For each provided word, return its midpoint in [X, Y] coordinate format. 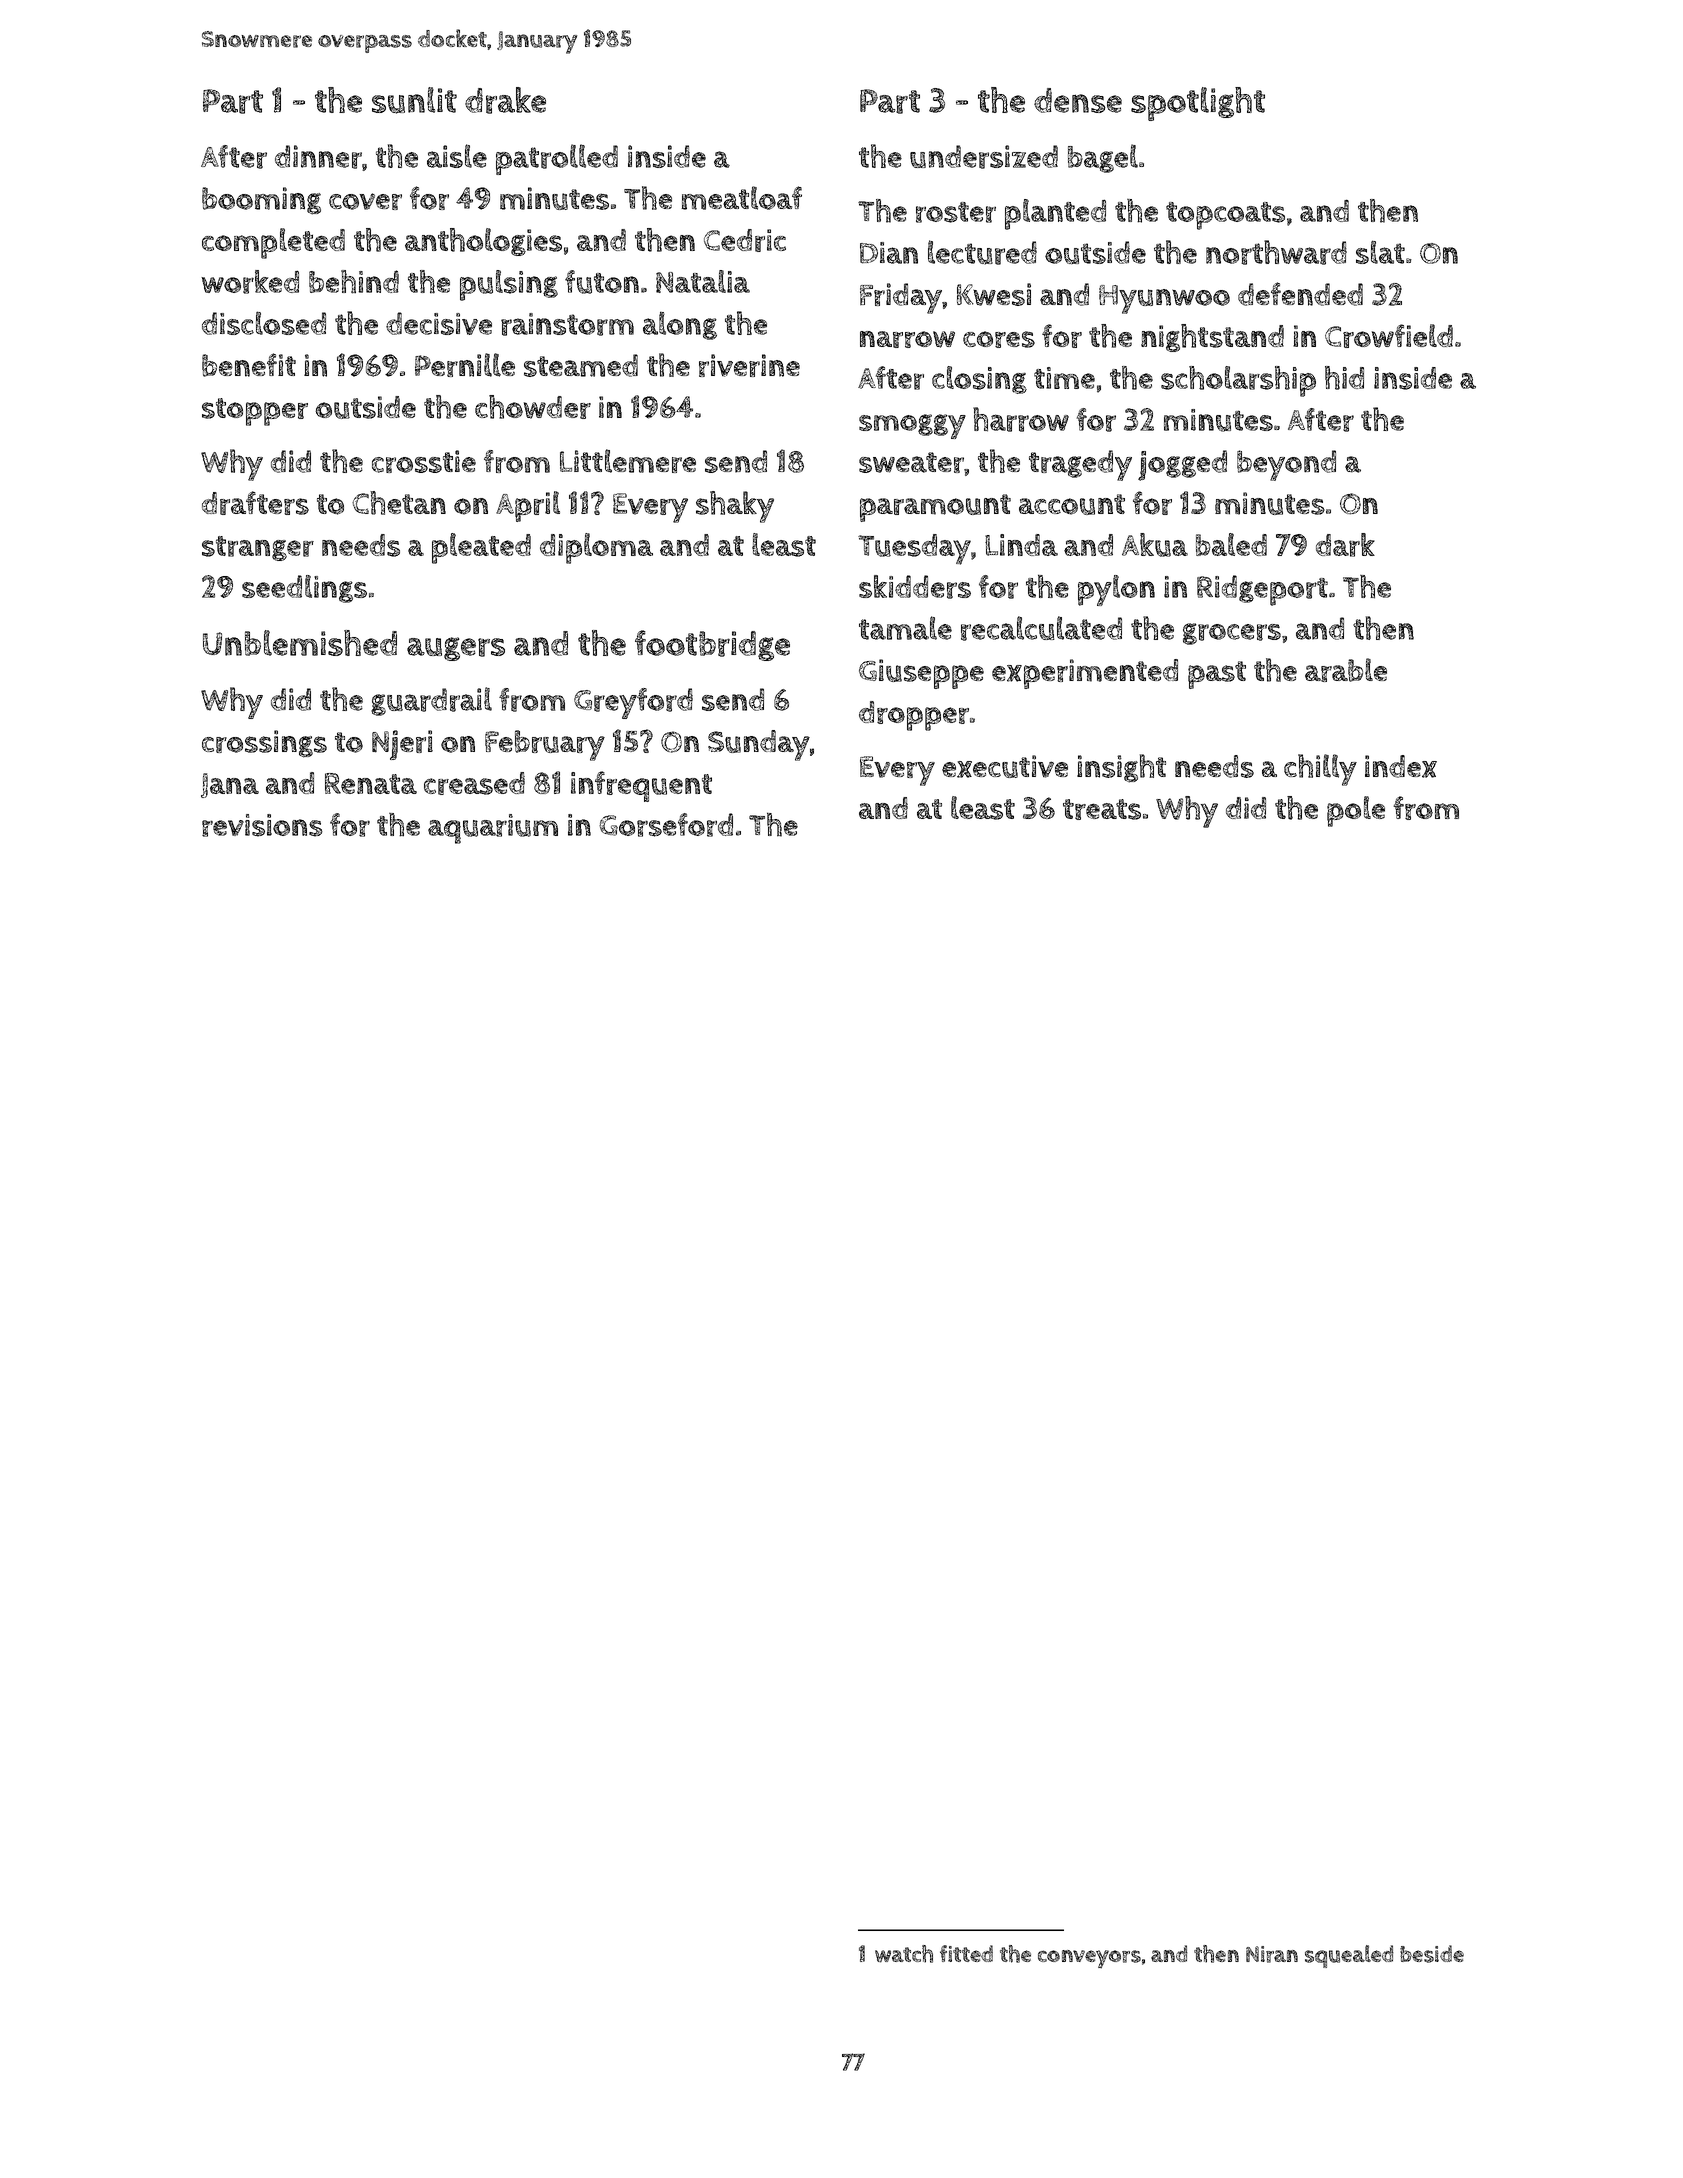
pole [1356, 811]
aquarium [493, 829]
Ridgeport [1262, 590]
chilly [1320, 770]
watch [904, 1954]
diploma [596, 548]
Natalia [703, 281]
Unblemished [300, 643]
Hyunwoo [1164, 299]
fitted [966, 1953]
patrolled [557, 159]
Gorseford [666, 825]
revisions [262, 825]
